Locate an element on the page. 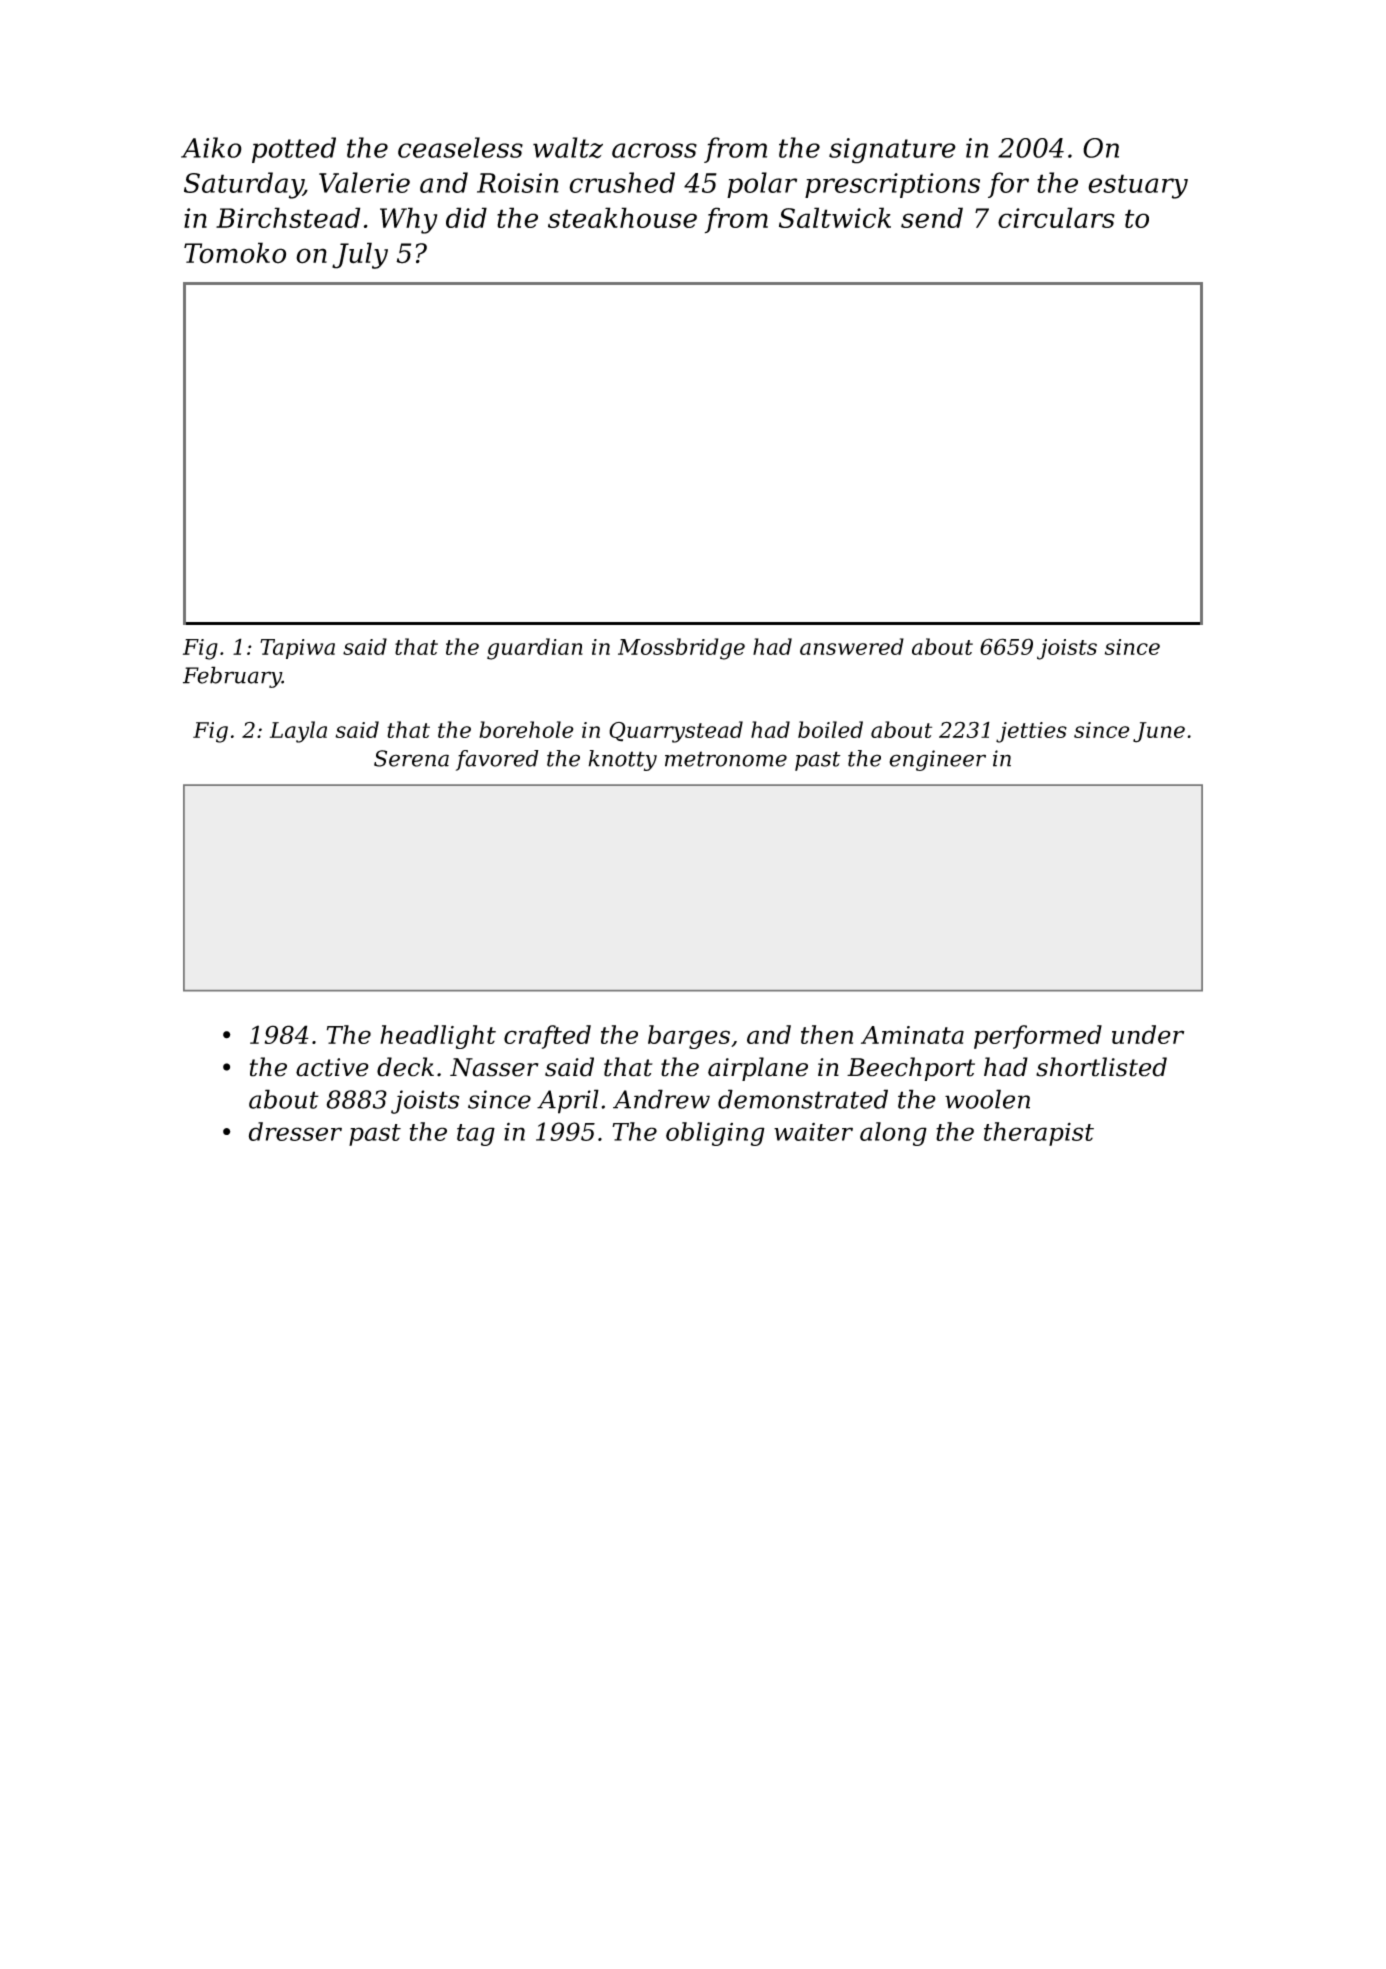 This image has width=1386, height=1969. tag is located at coordinates (476, 1135).
